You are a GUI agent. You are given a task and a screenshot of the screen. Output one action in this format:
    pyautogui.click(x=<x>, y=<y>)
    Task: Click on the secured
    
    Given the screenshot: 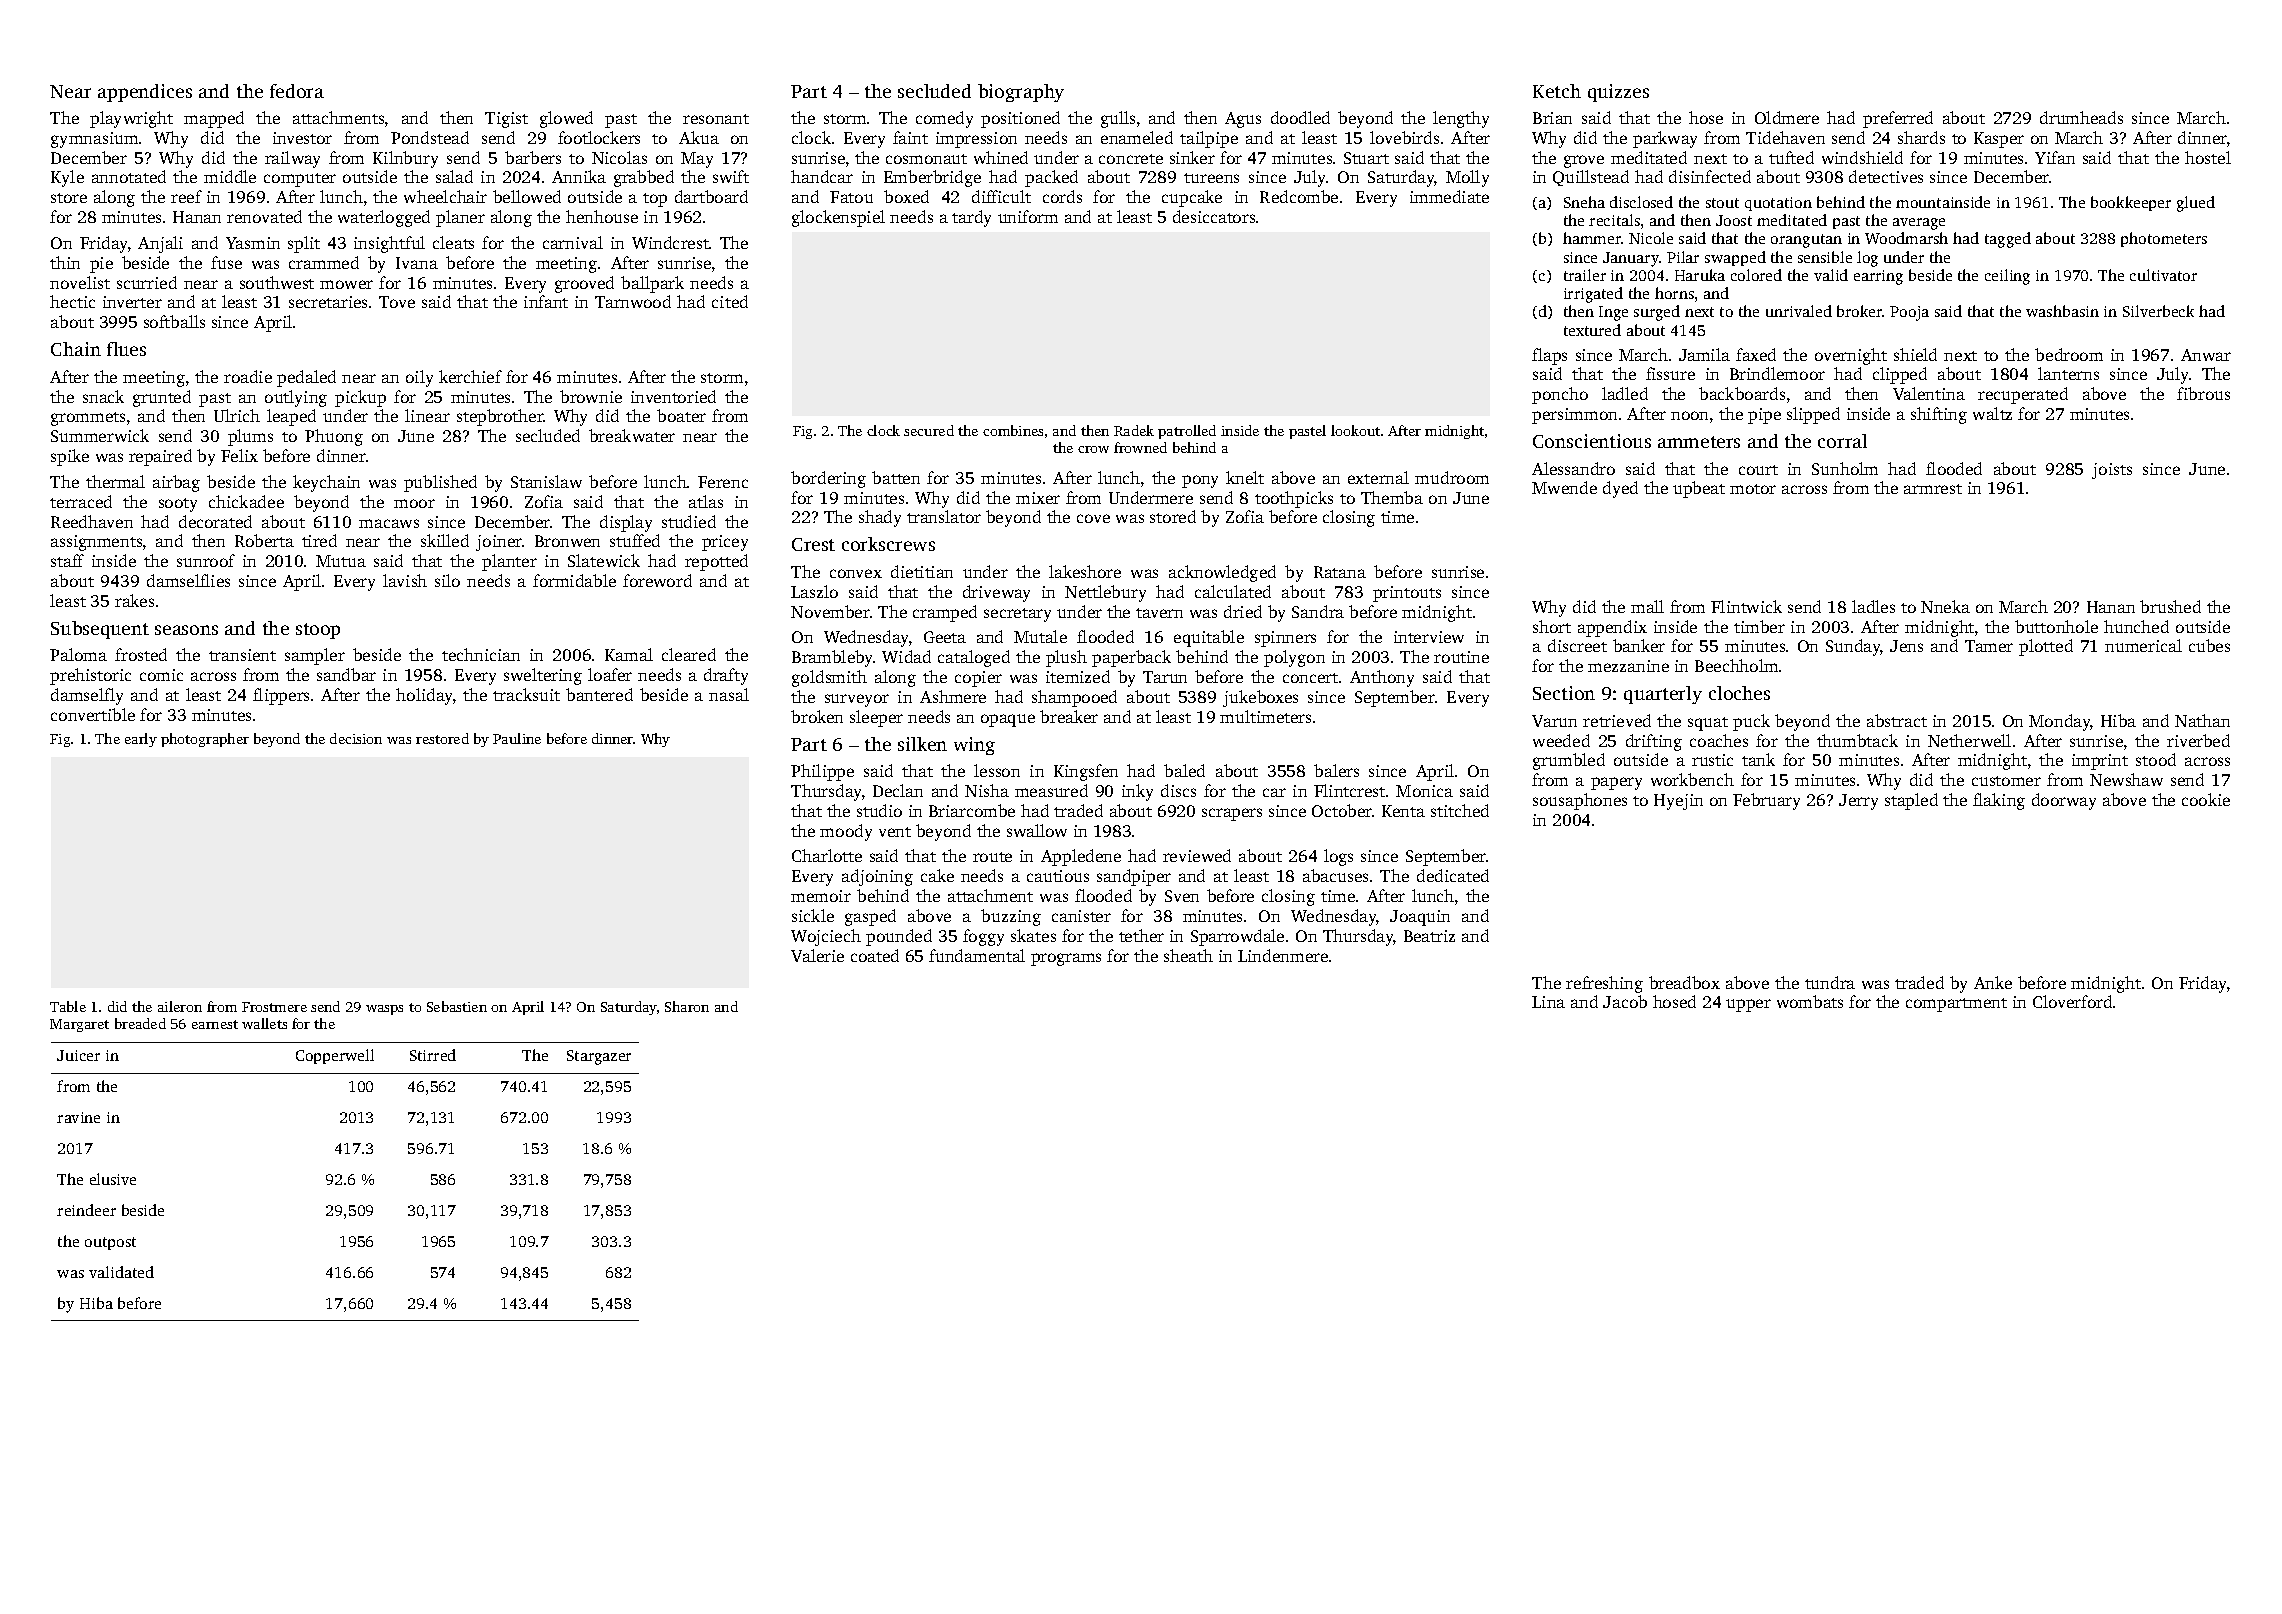 What is the action you would take?
    pyautogui.click(x=929, y=430)
